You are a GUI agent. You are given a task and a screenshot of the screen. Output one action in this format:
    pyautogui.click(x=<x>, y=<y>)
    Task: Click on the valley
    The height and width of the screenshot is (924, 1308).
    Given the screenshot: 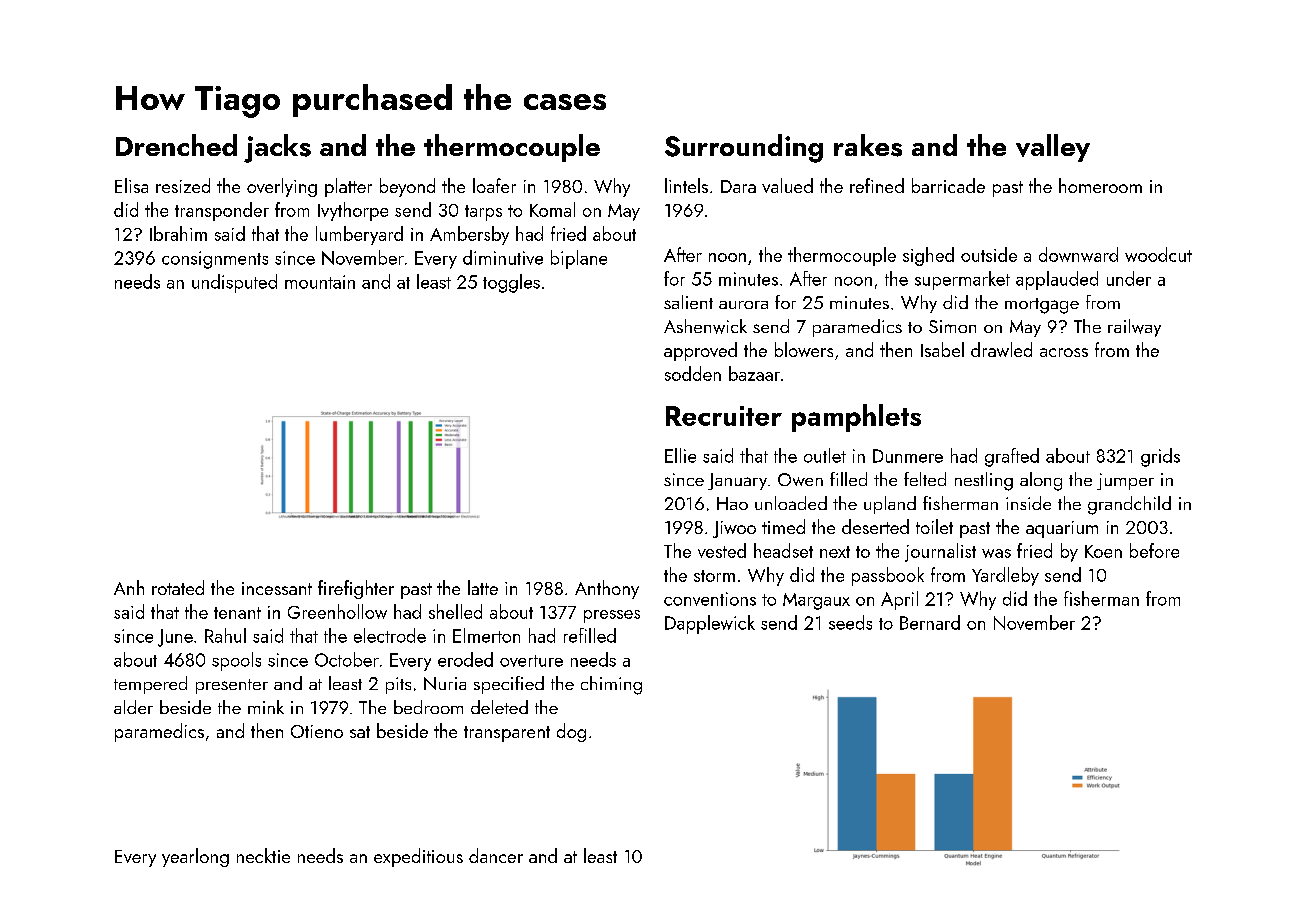 What is the action you would take?
    pyautogui.click(x=1053, y=148)
